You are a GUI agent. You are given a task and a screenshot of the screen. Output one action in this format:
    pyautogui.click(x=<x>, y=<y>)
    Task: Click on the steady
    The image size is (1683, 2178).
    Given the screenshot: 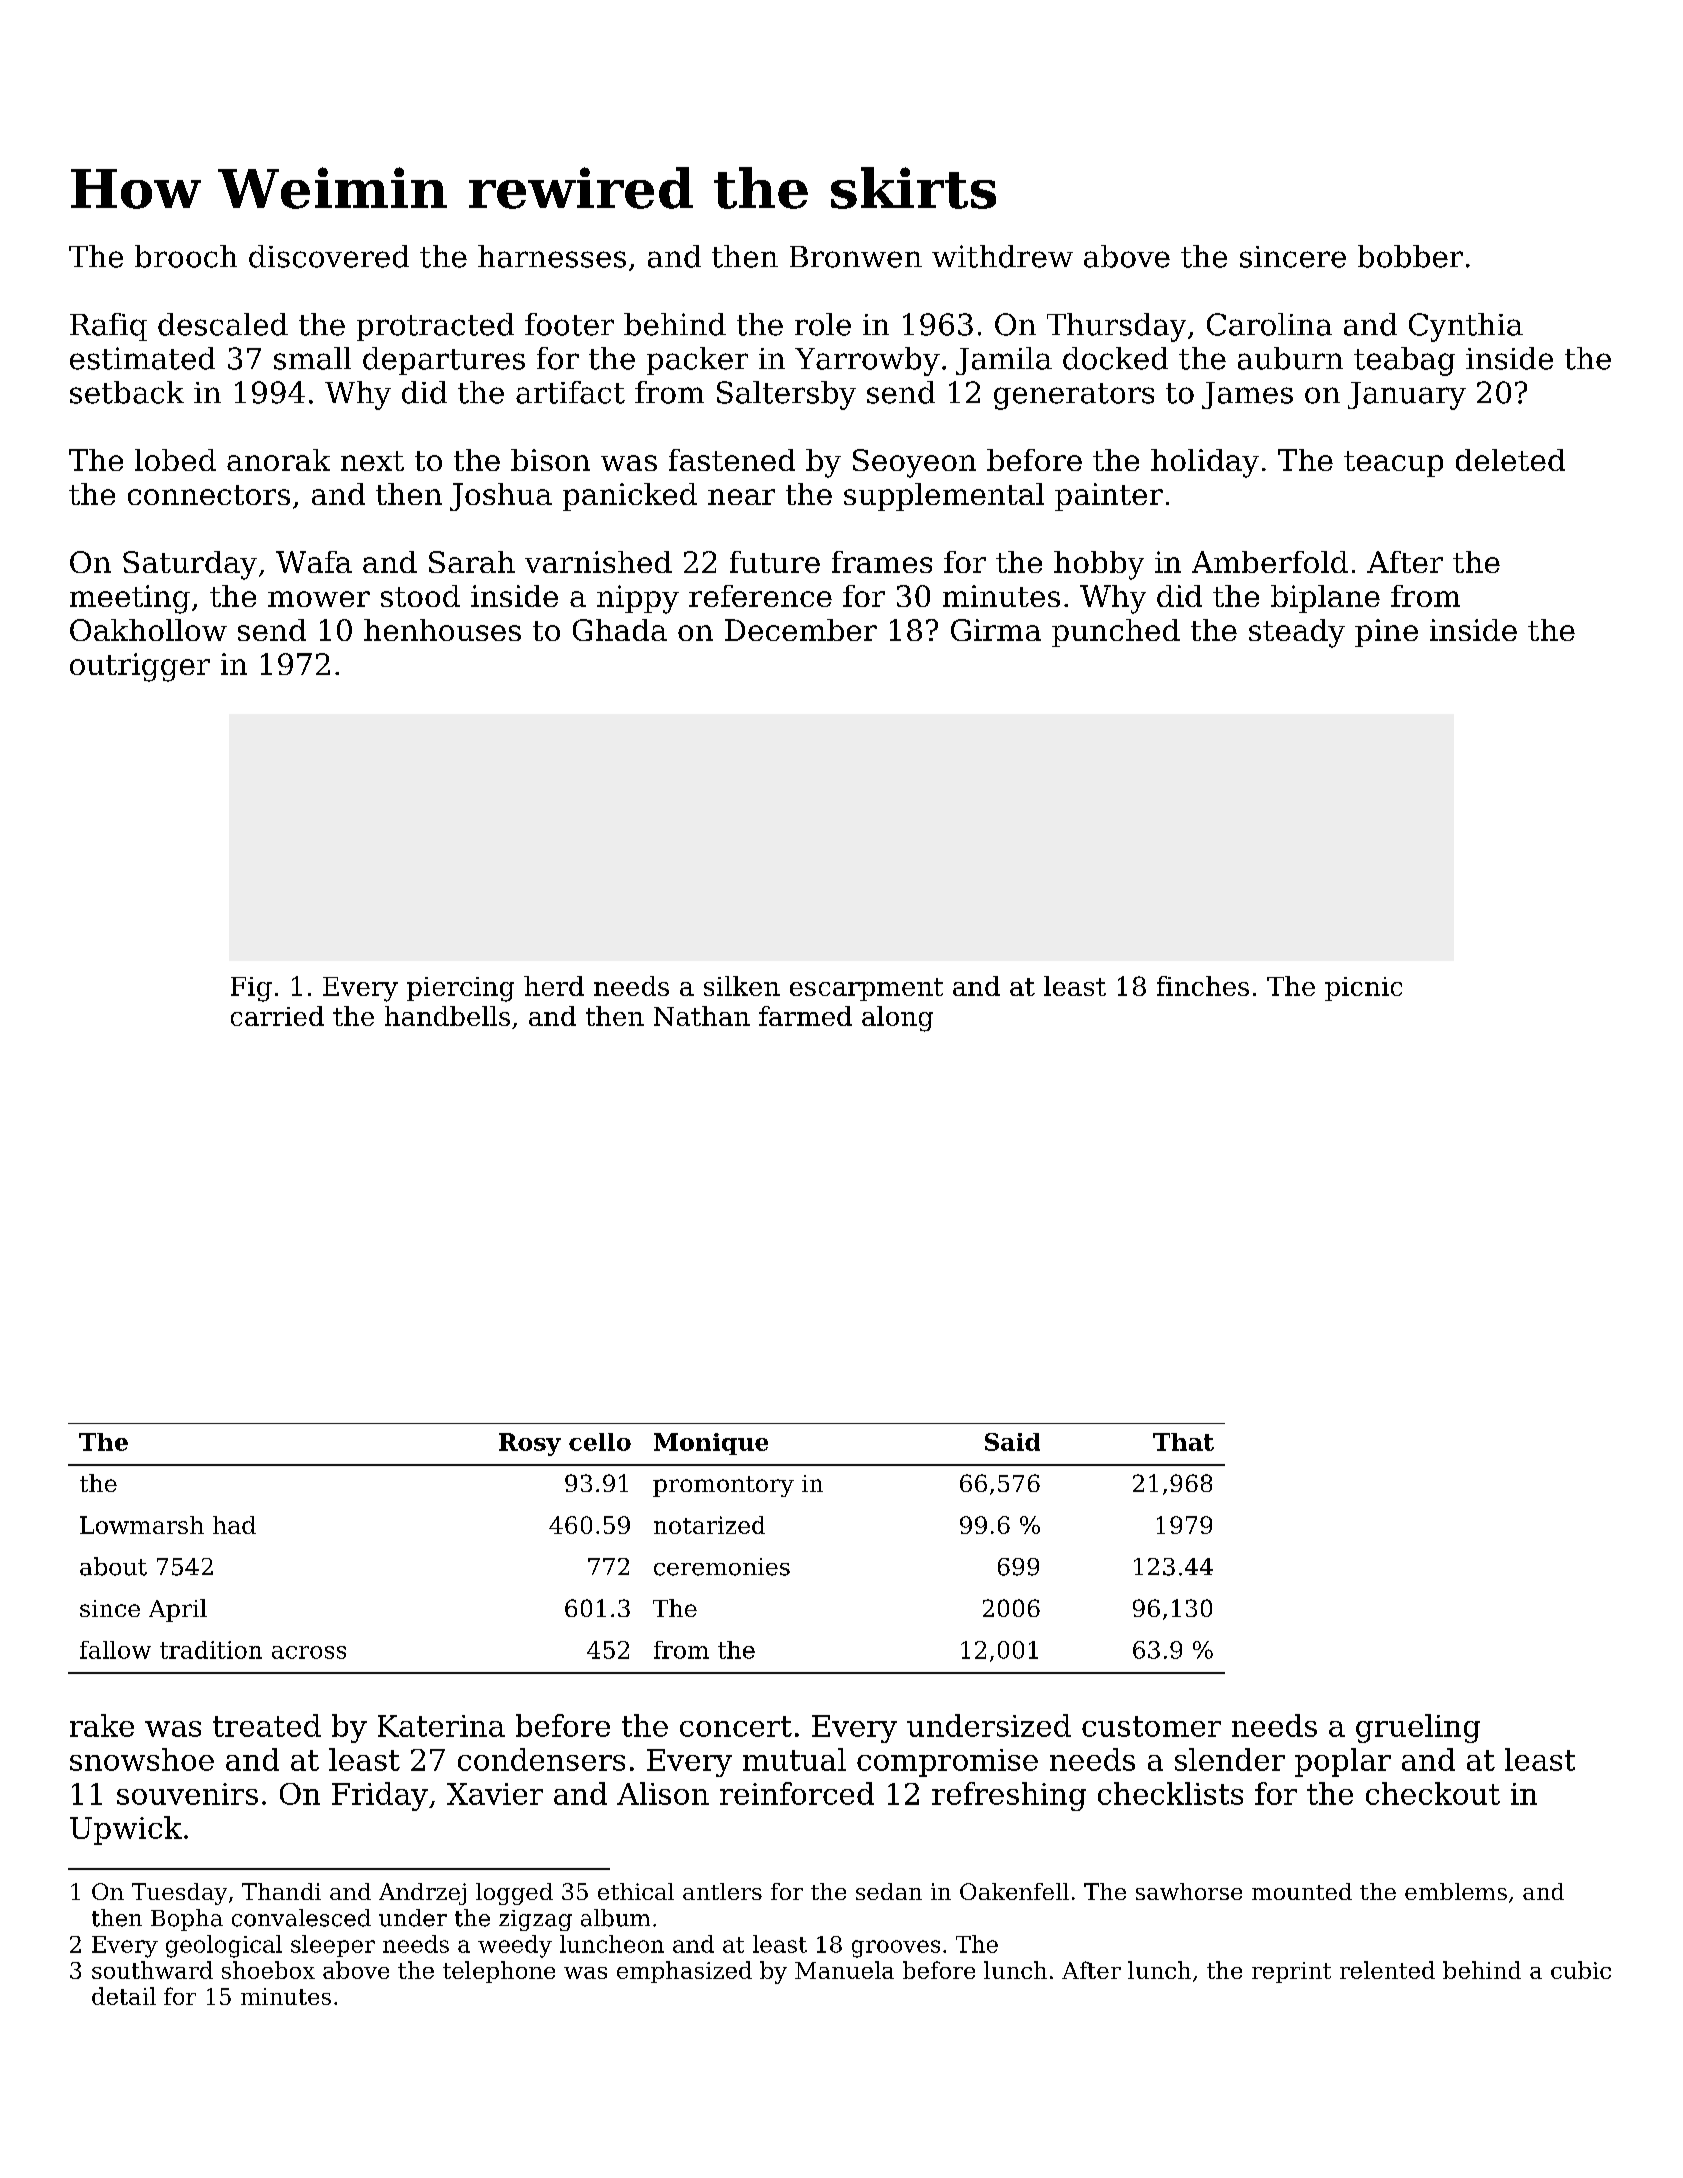 What is the action you would take?
    pyautogui.click(x=1297, y=633)
